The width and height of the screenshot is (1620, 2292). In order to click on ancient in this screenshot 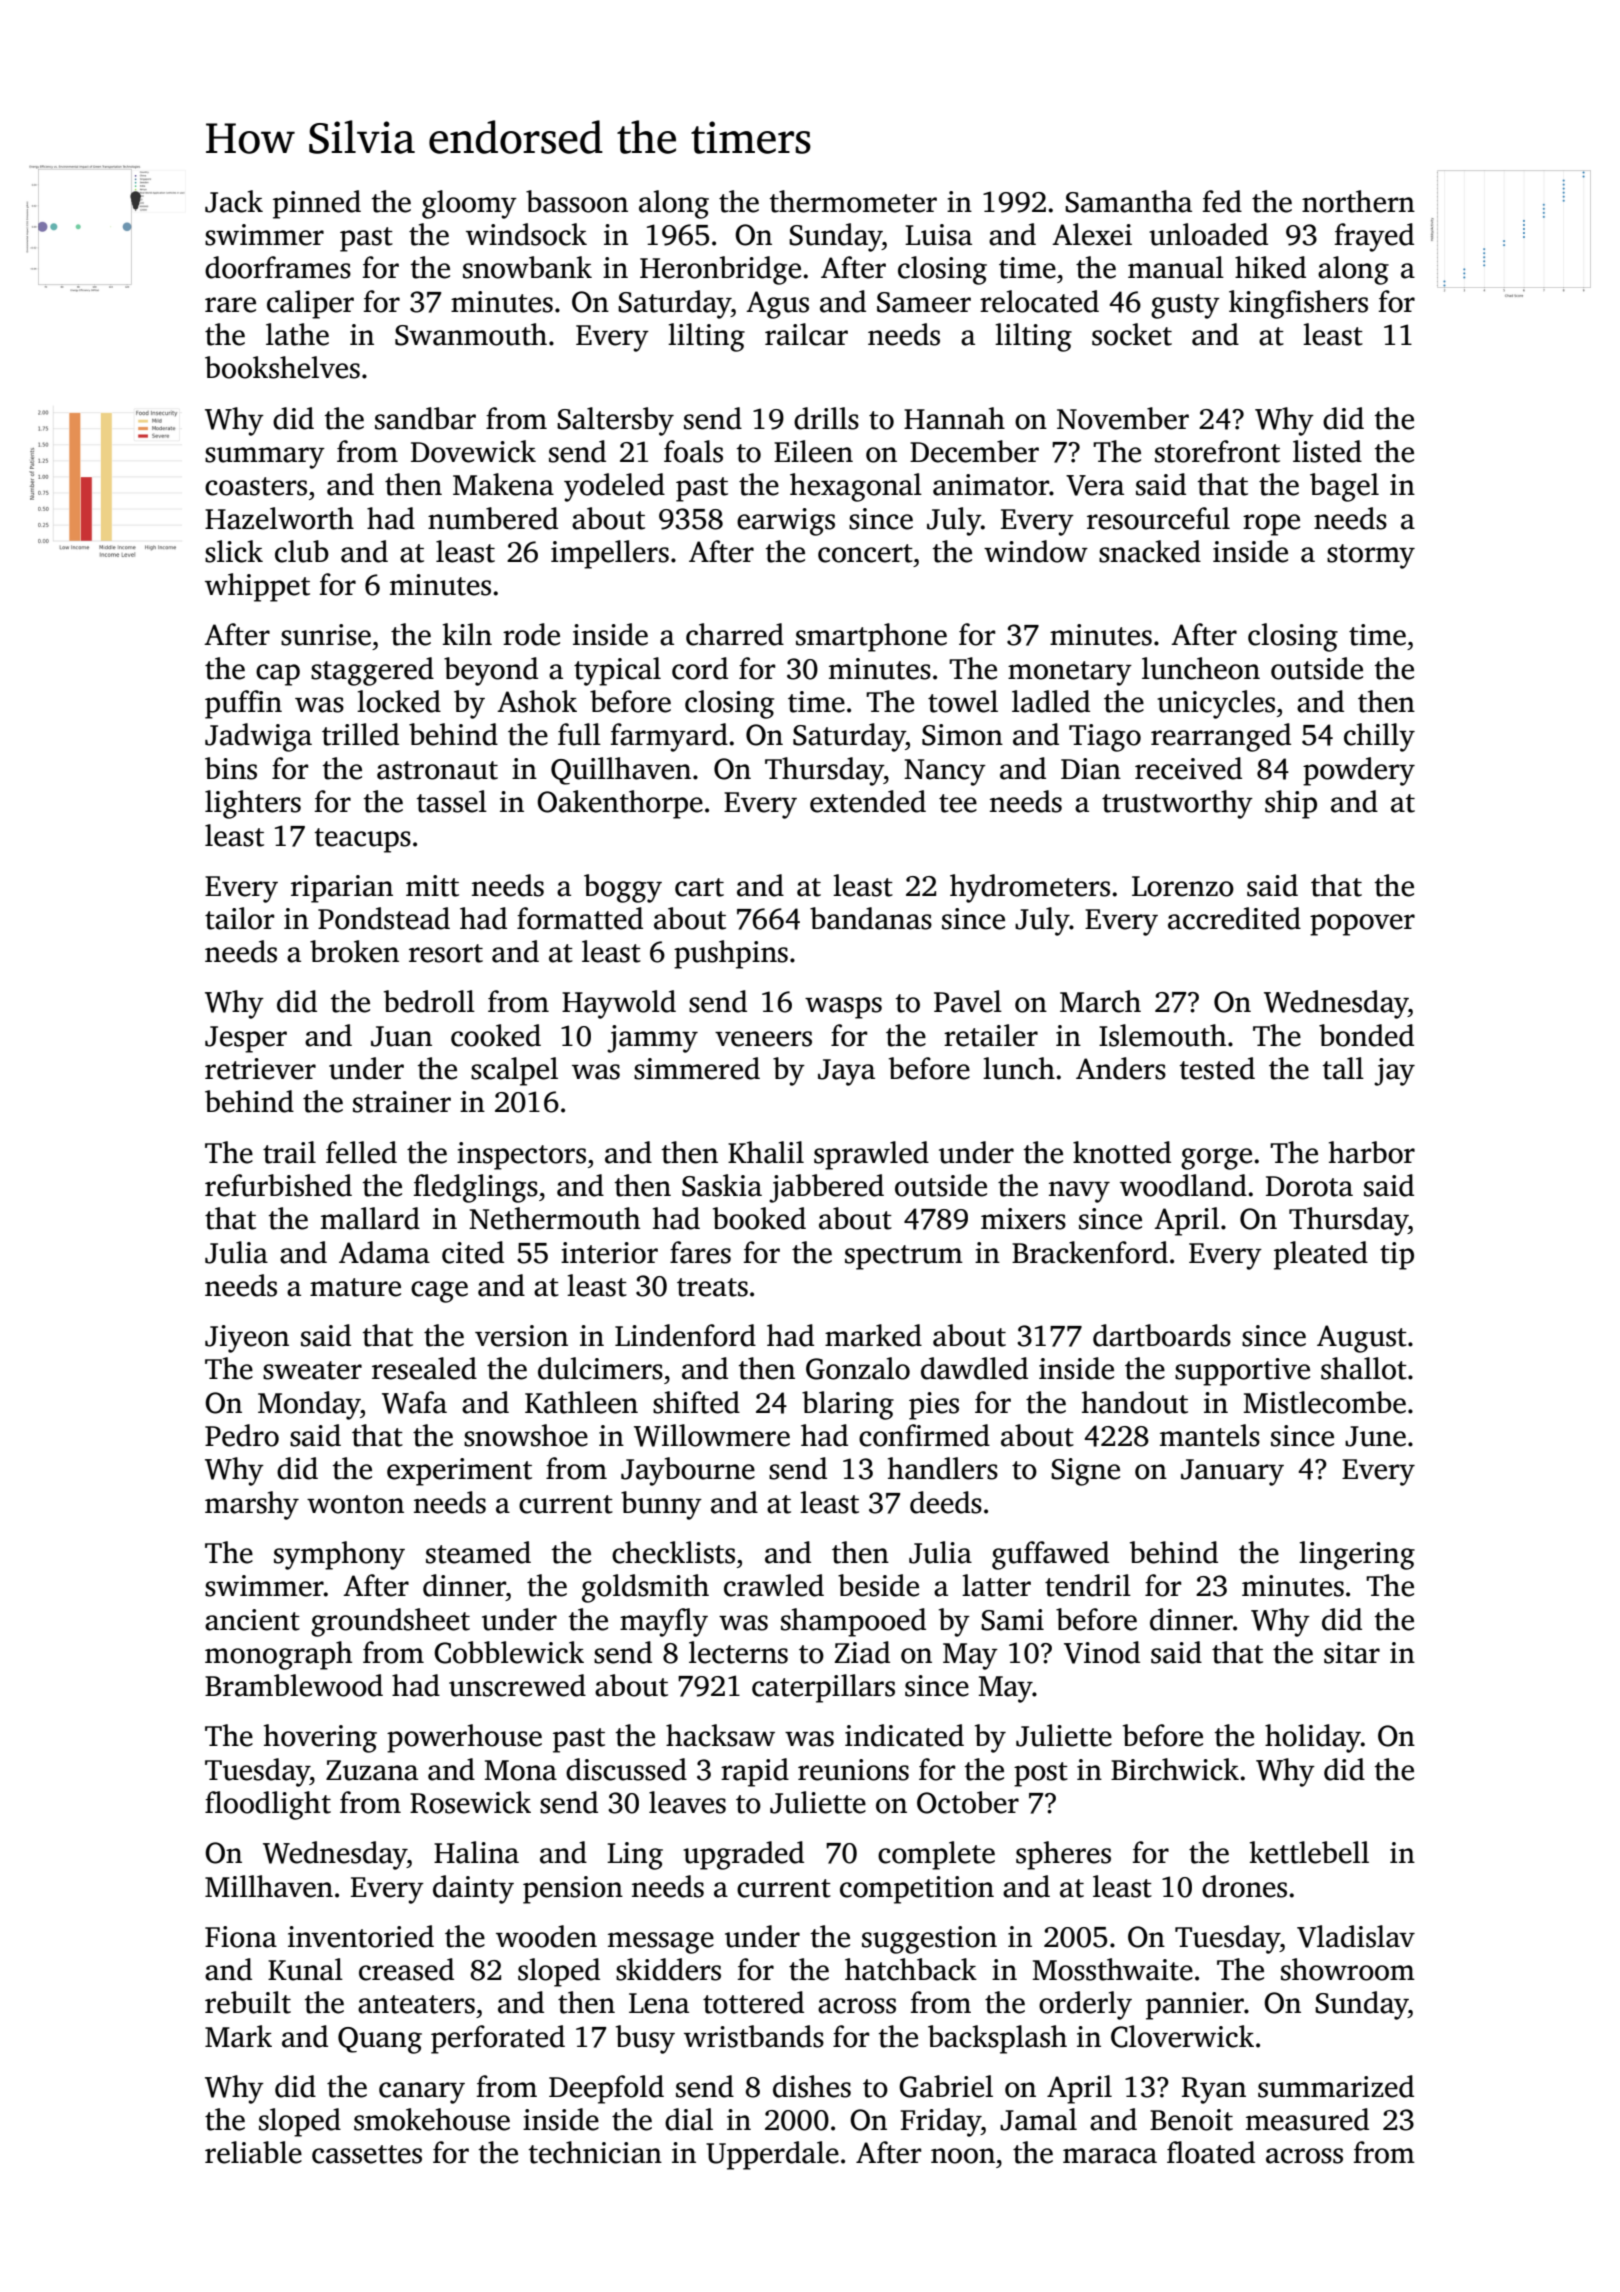, I will do `click(252, 1620)`.
